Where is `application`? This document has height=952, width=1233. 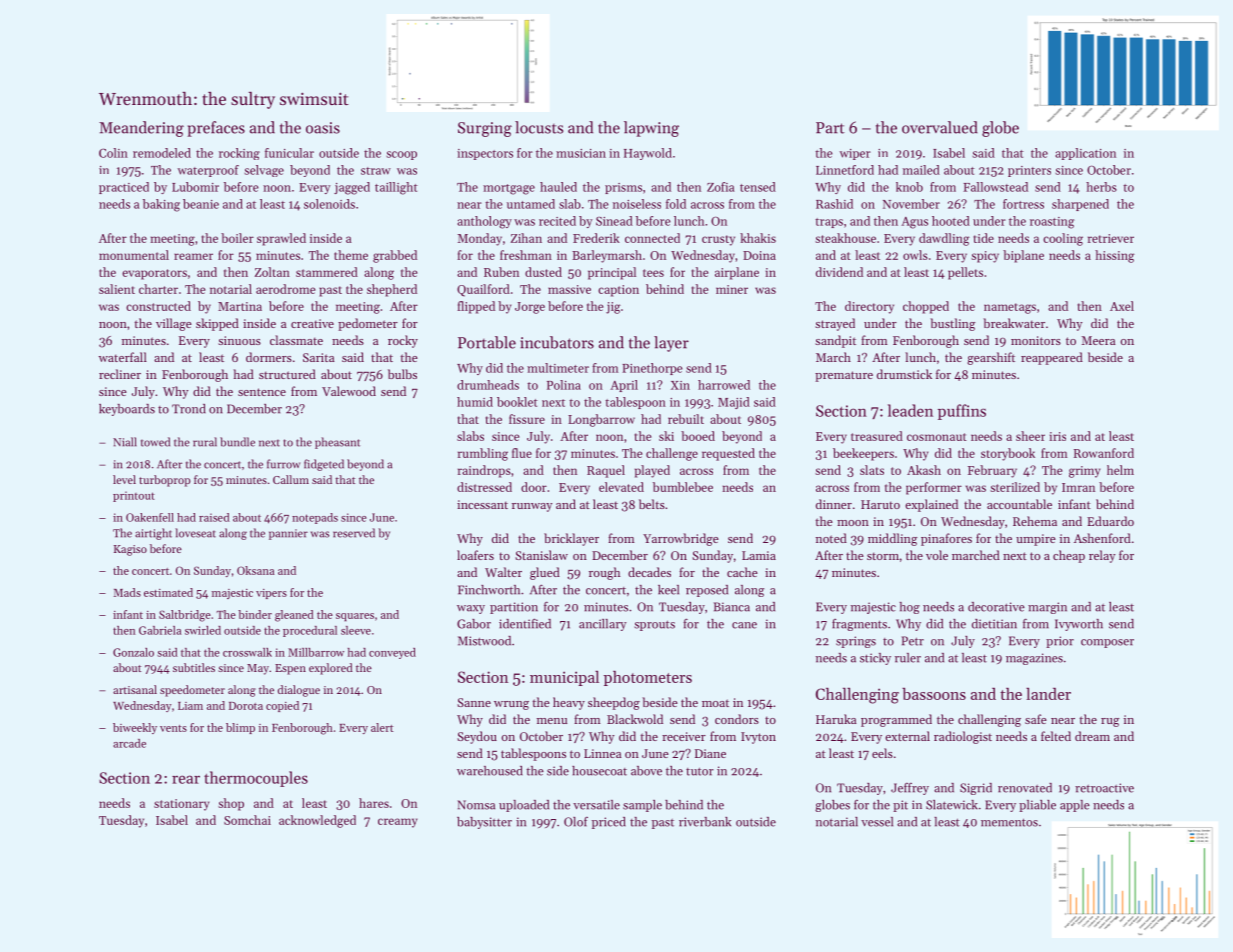
application is located at coordinates (1085, 154).
